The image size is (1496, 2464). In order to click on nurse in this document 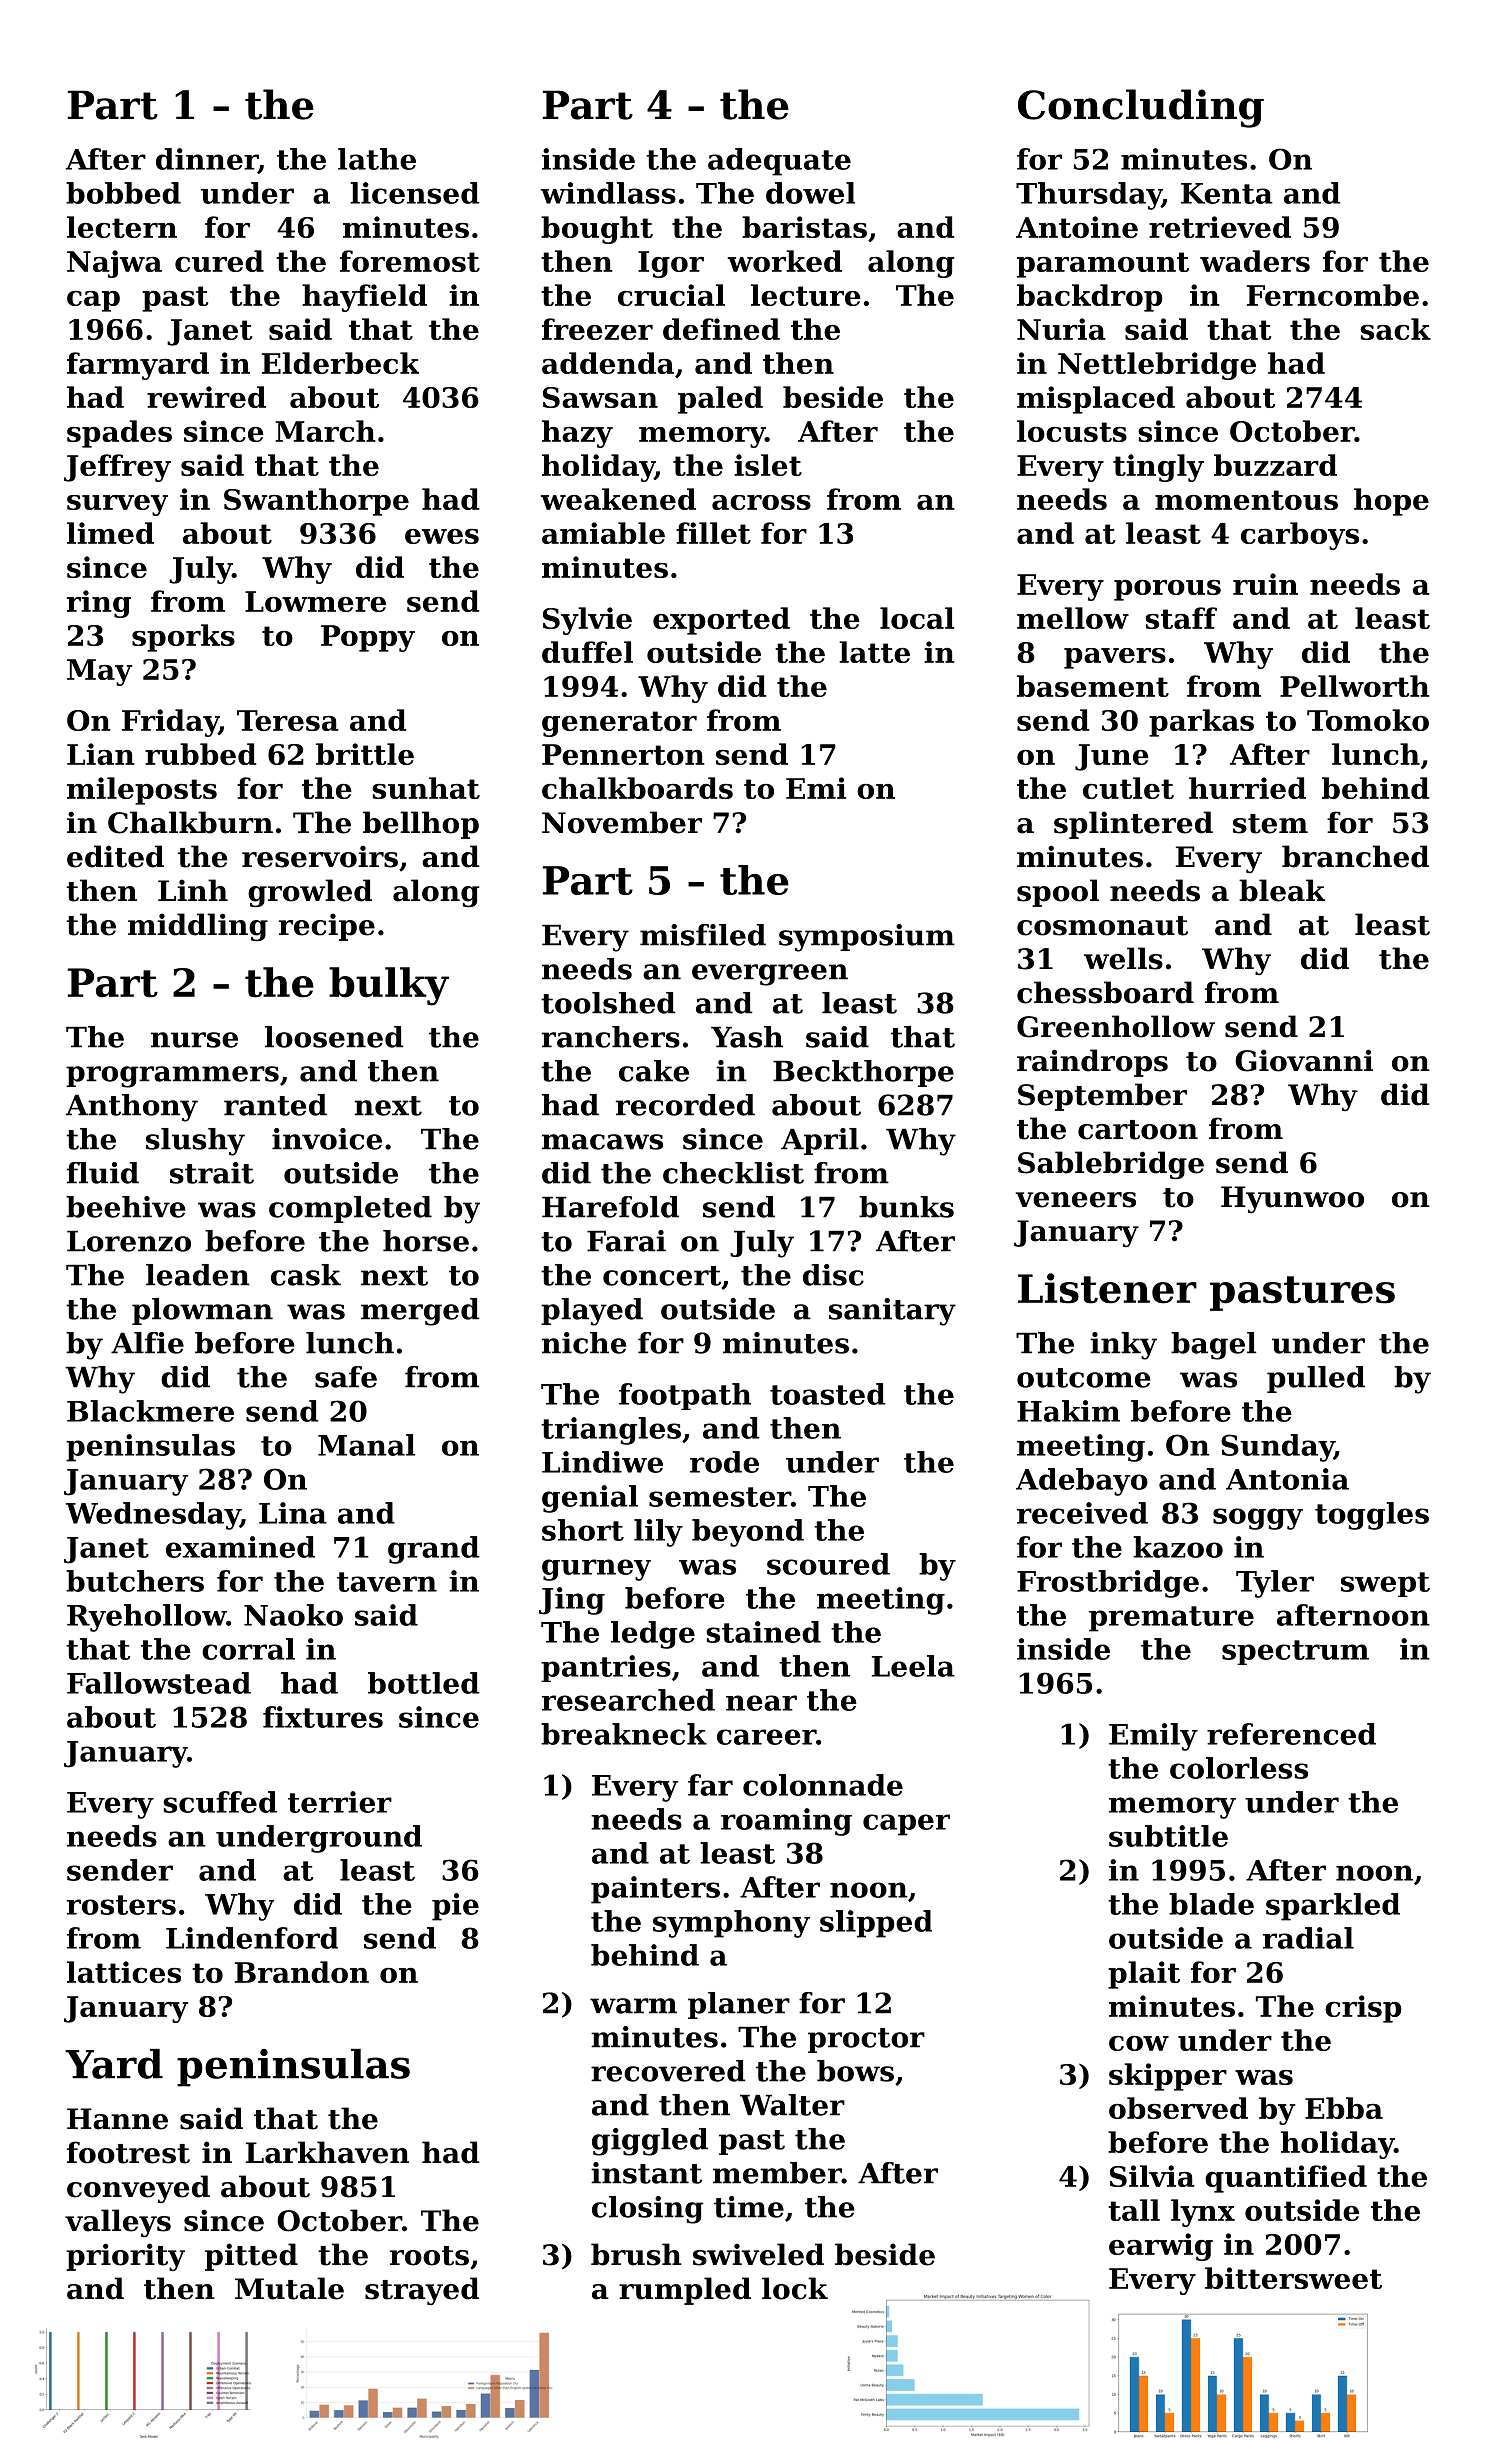, I will do `click(194, 1040)`.
